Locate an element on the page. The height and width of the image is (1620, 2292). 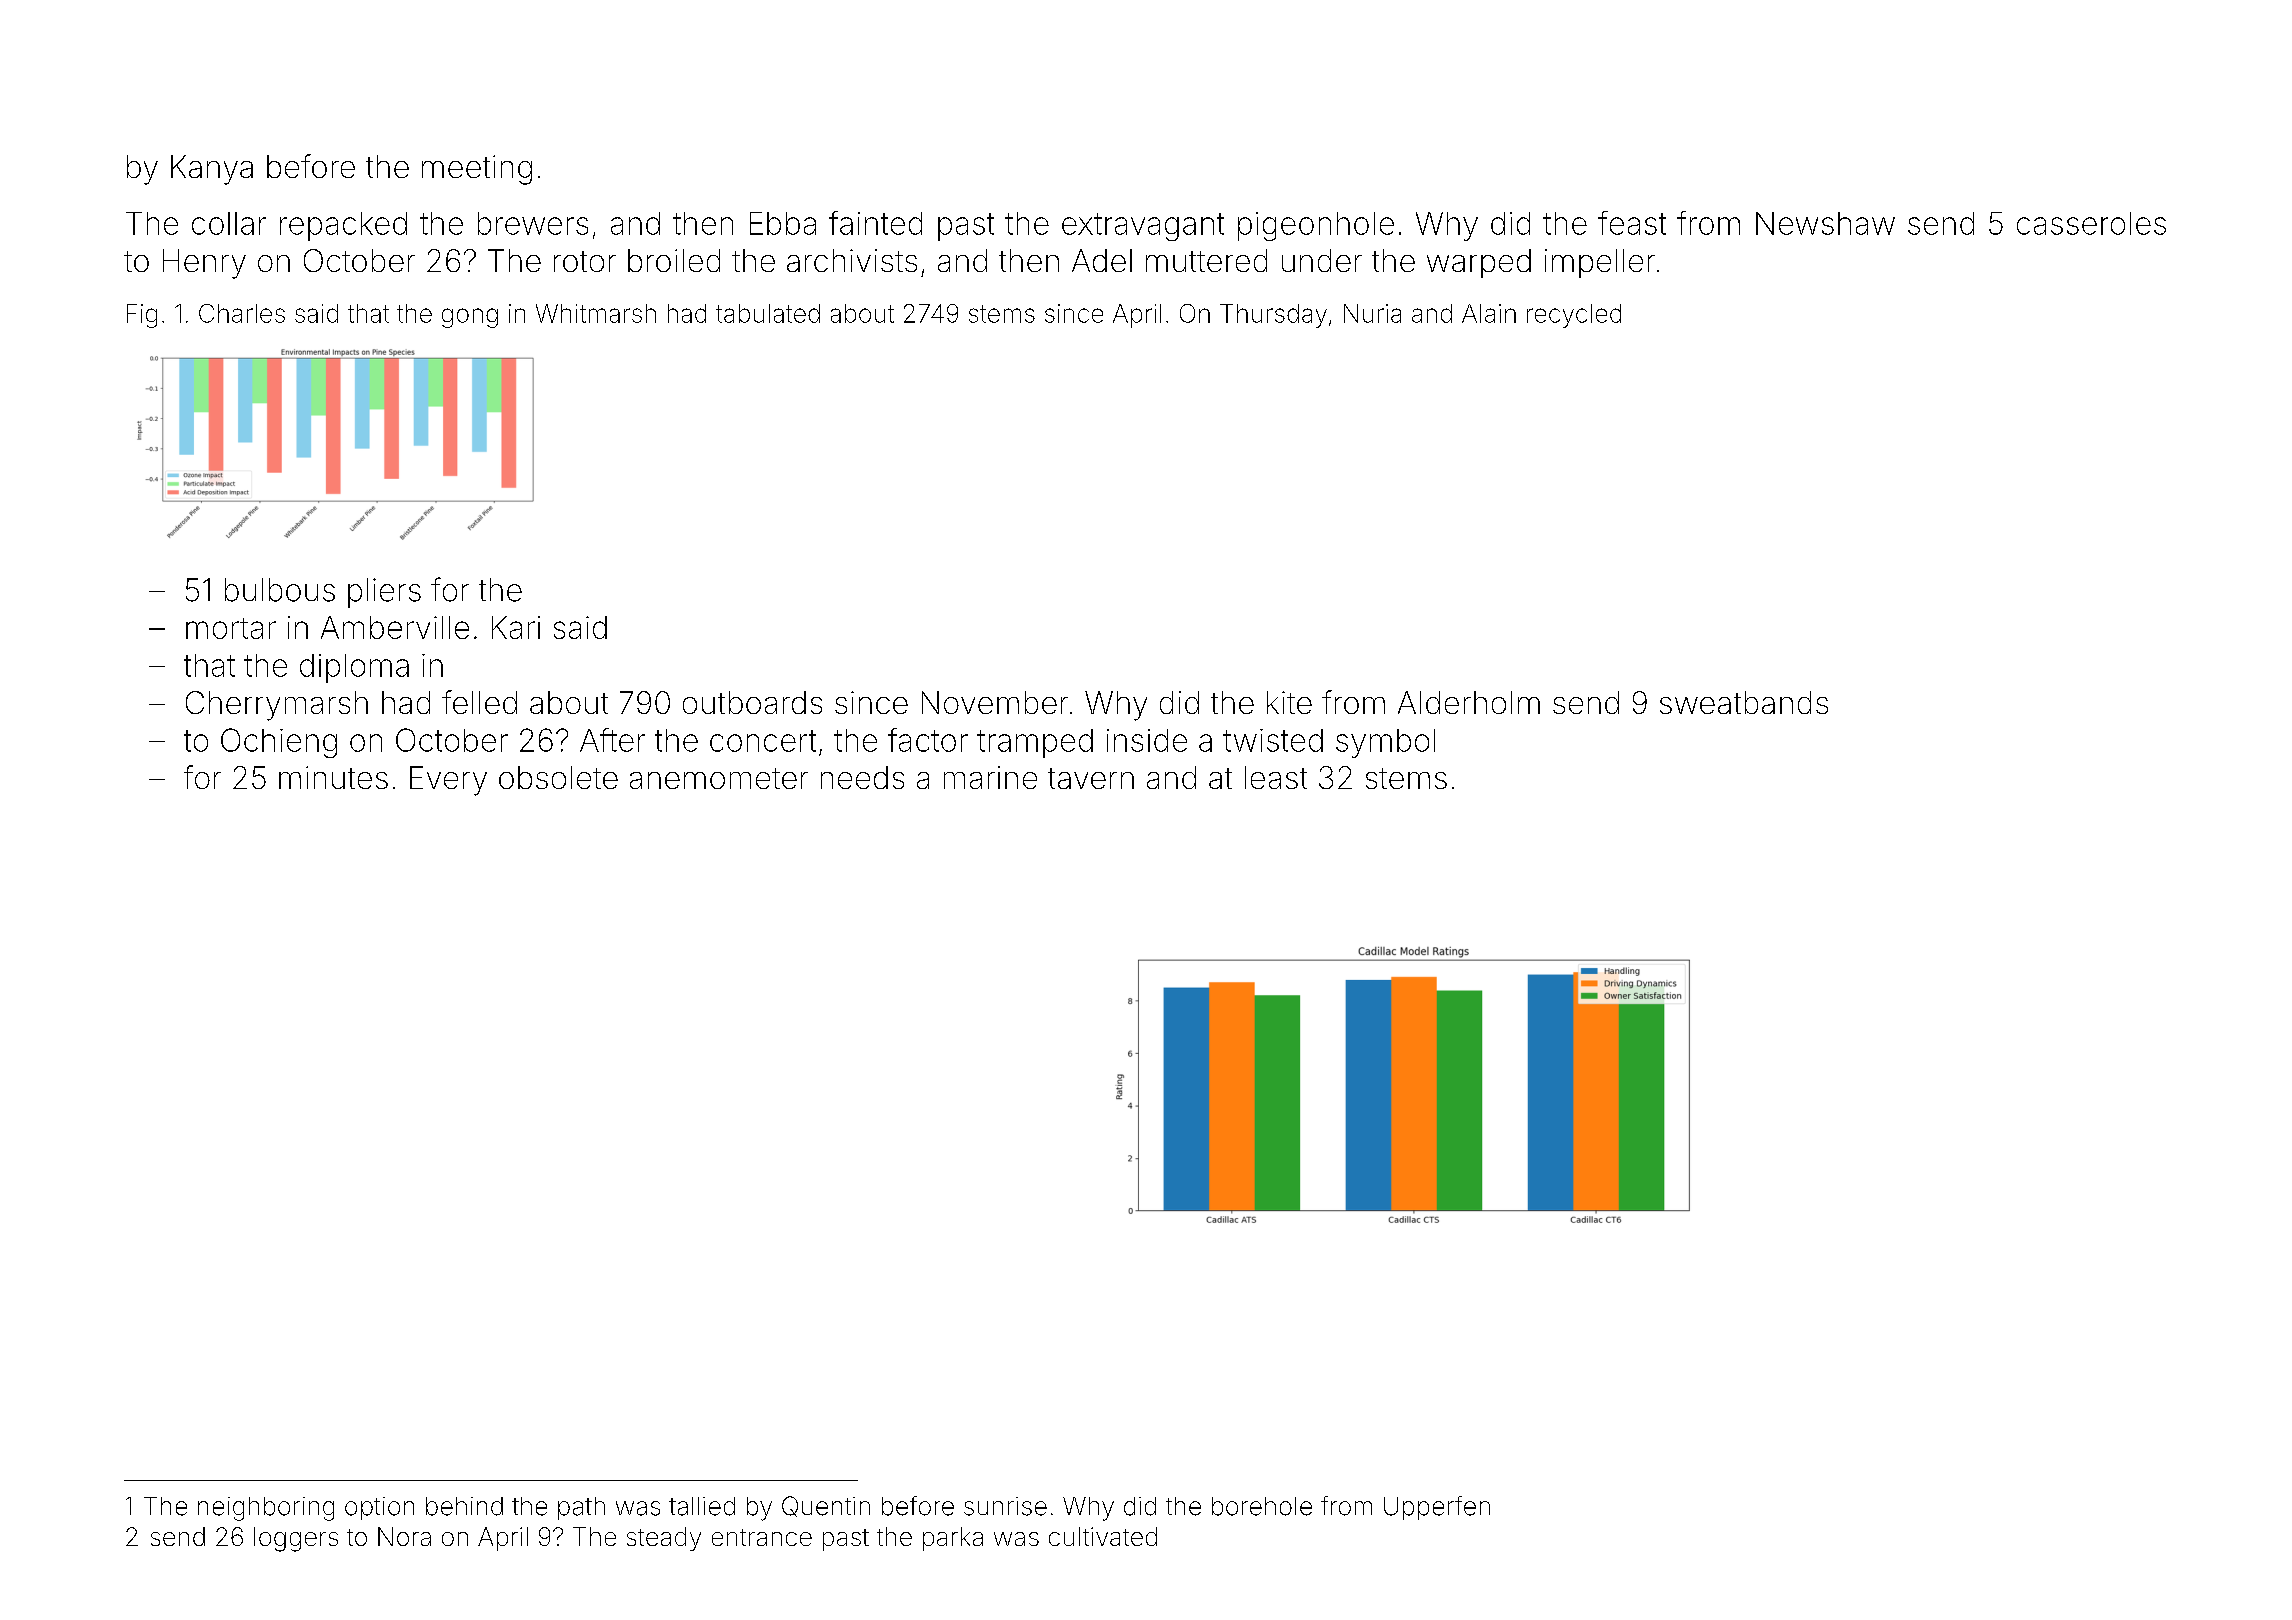
symbol is located at coordinates (1385, 743).
